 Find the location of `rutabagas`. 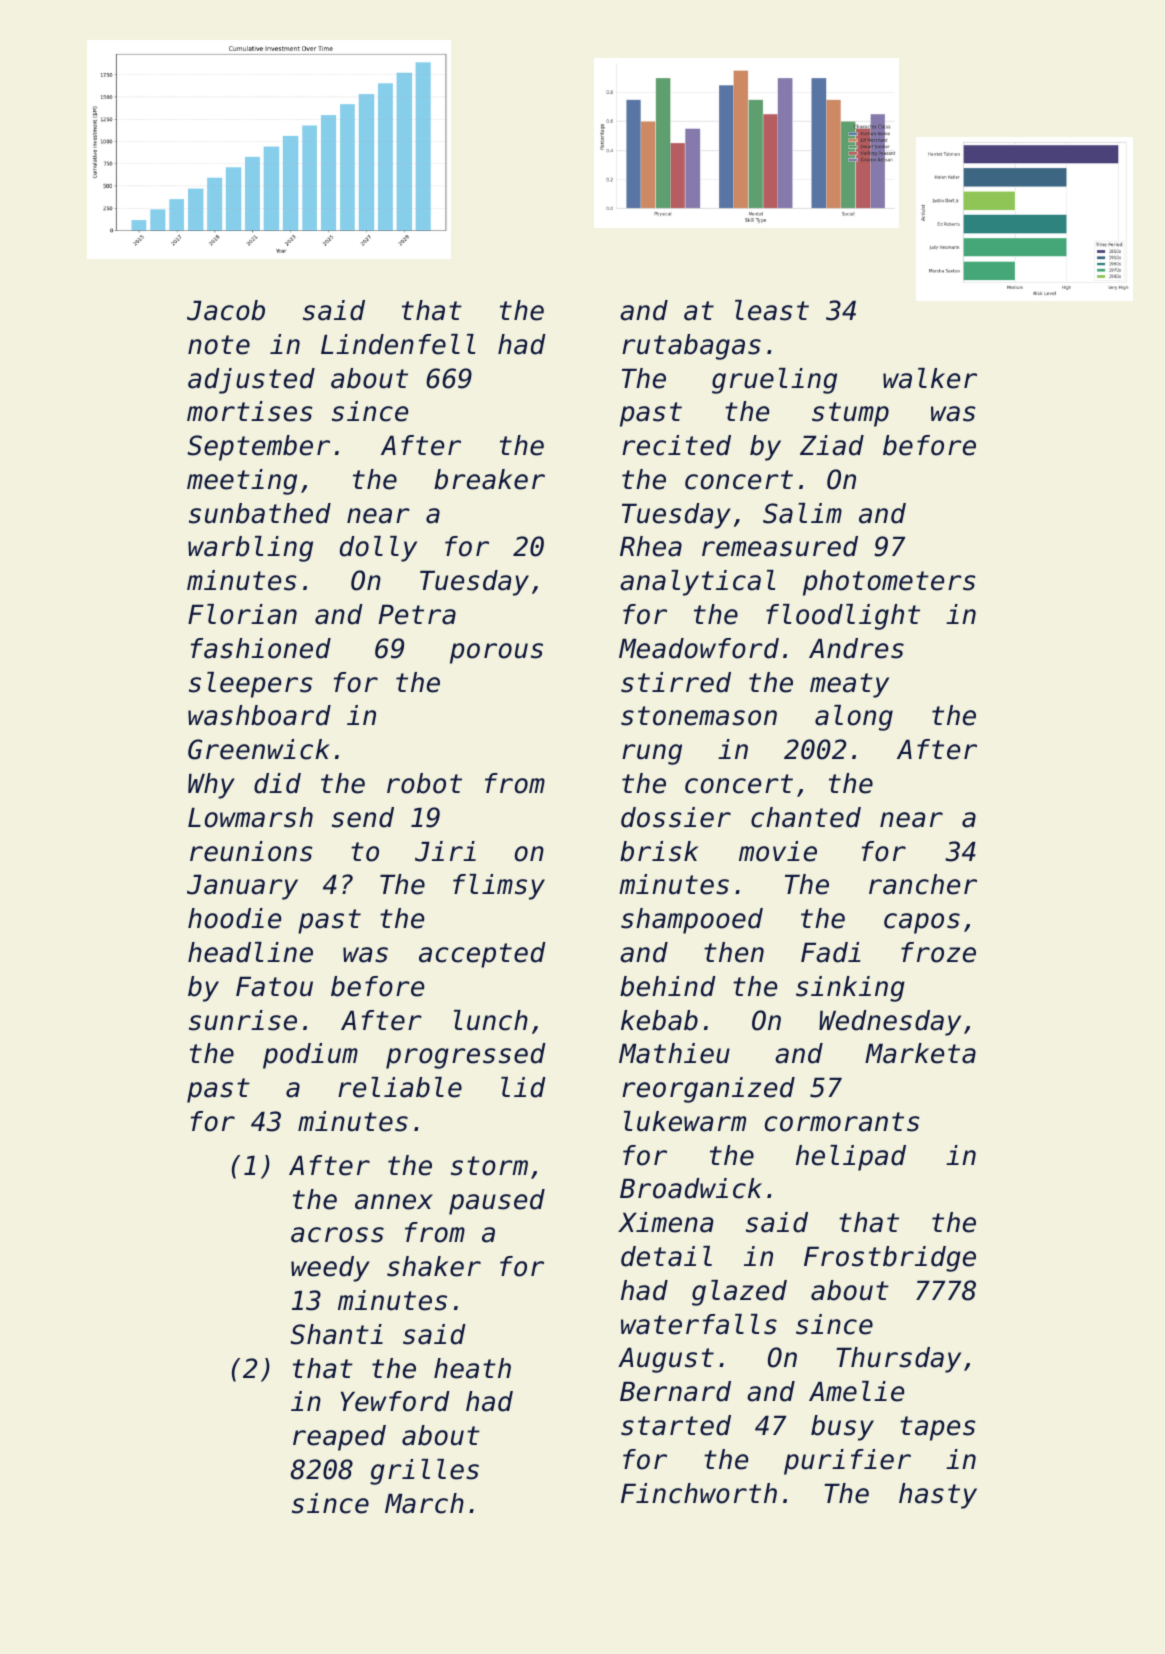

rutabagas is located at coordinates (691, 347).
